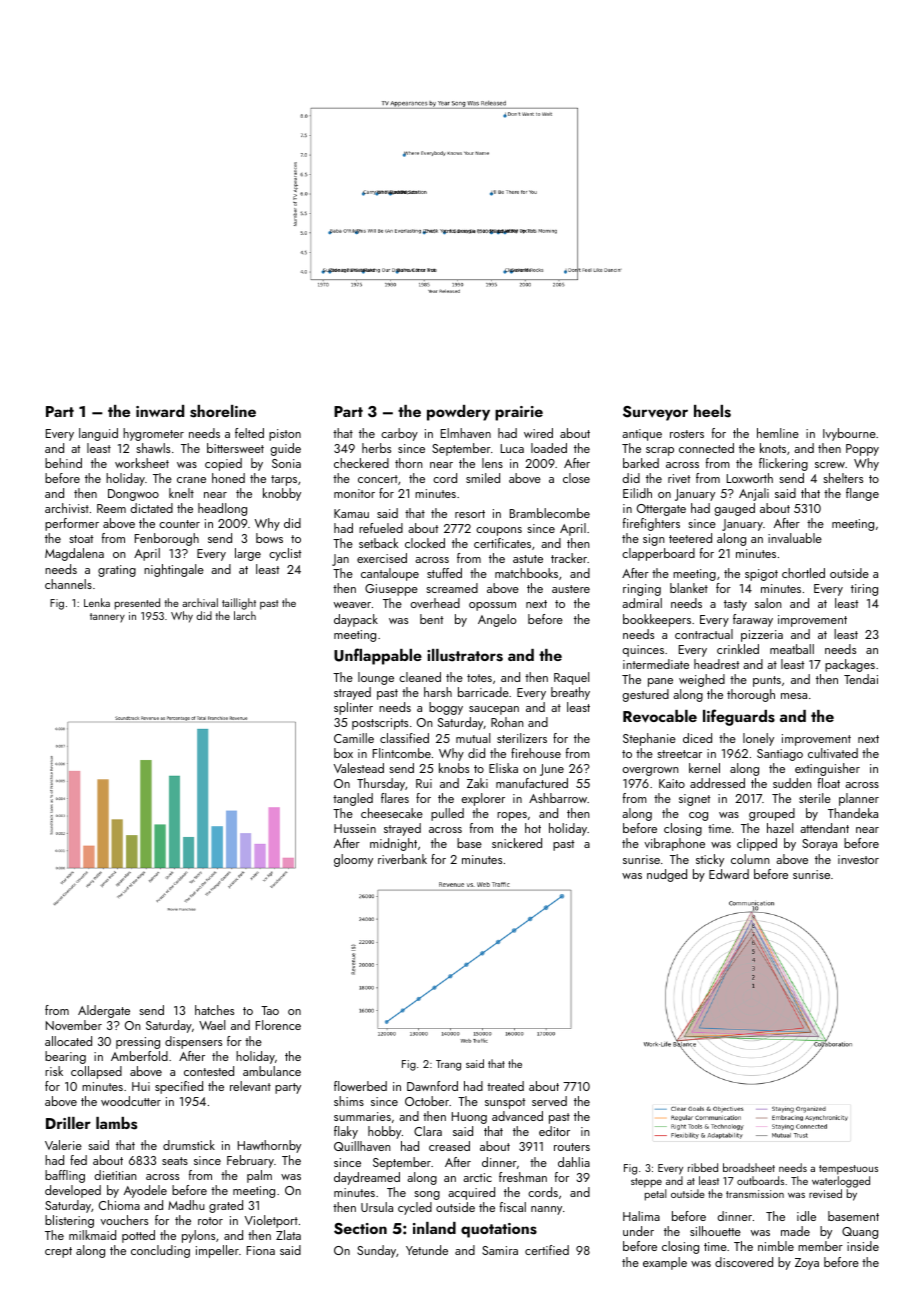  What do you see at coordinates (427, 1250) in the document?
I see `Yetunde` at bounding box center [427, 1250].
